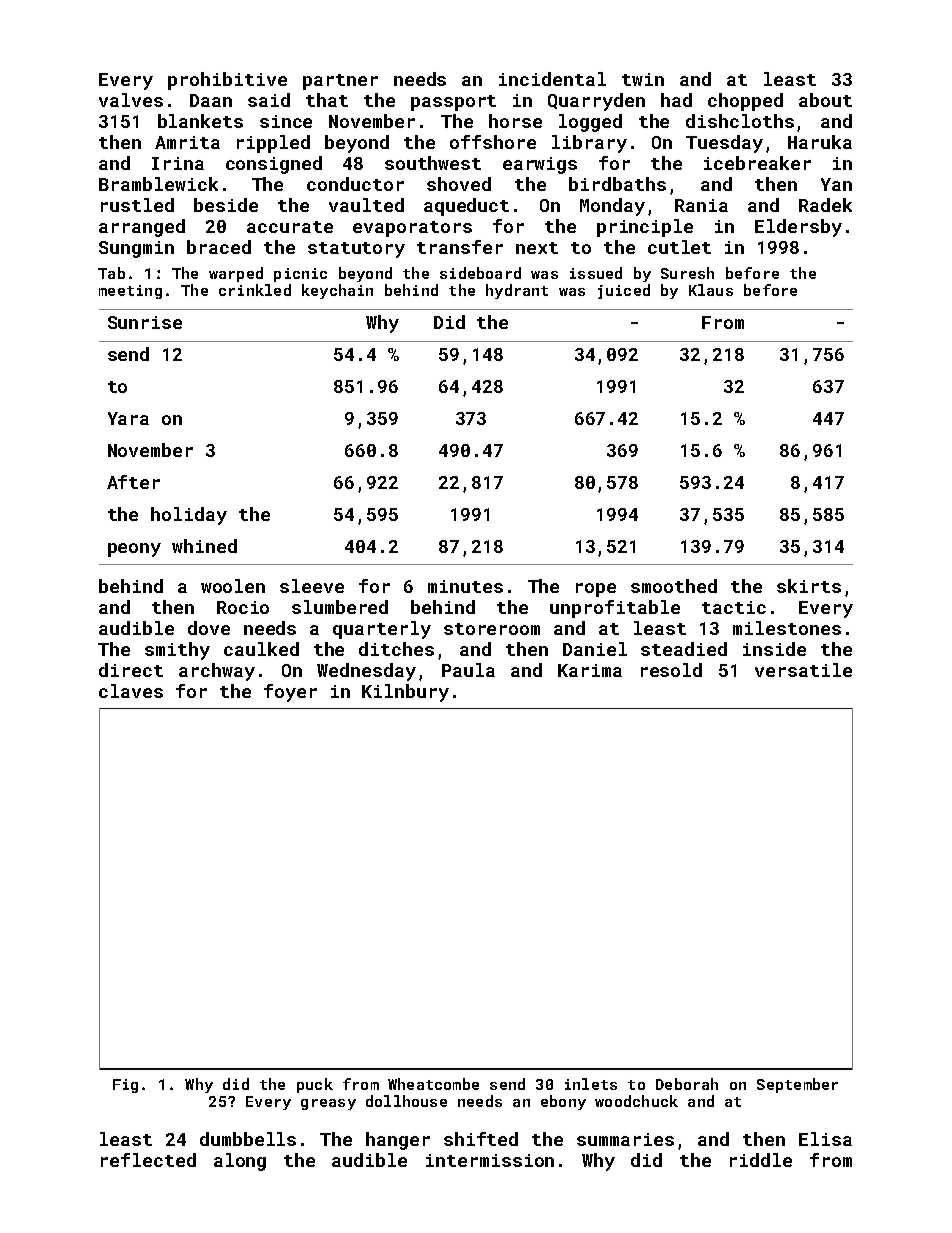 Image resolution: width=952 pixels, height=1233 pixels. Describe the element at coordinates (803, 670) in the document. I see `versatile` at that location.
